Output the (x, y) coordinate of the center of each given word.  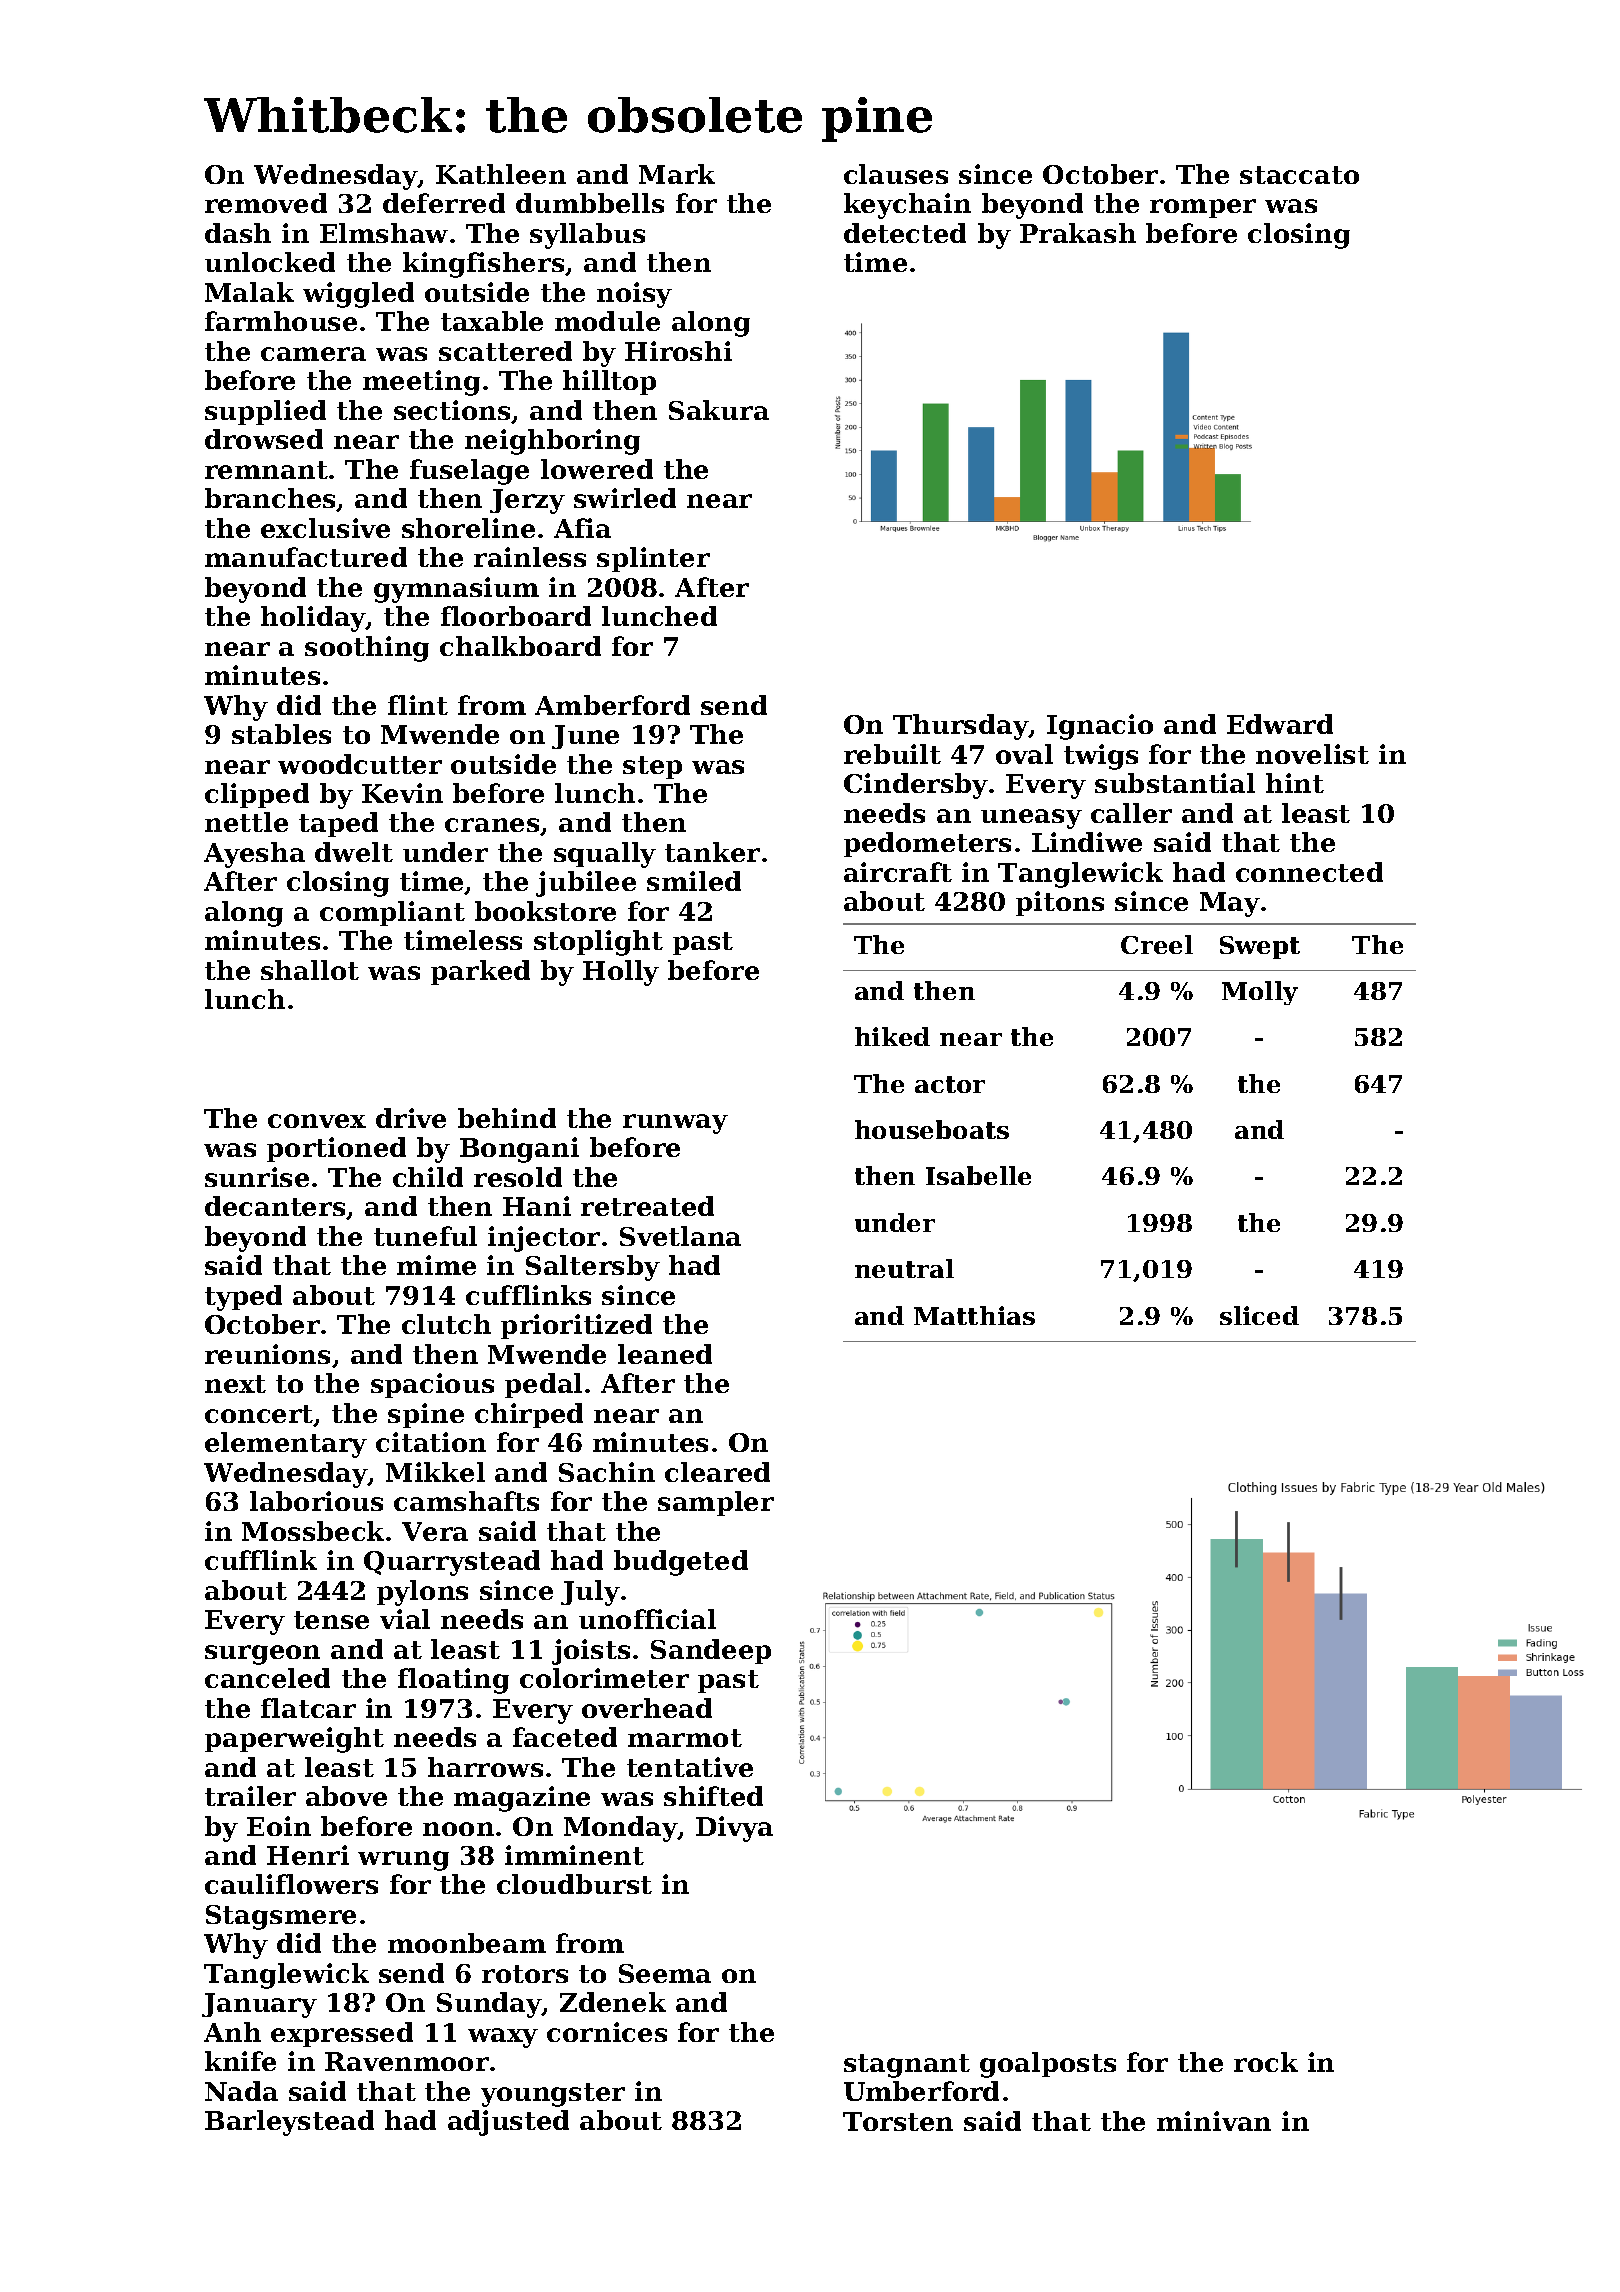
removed (266, 203)
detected (905, 233)
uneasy (1031, 819)
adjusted (508, 2123)
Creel (1157, 944)
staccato (1299, 175)
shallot (310, 970)
